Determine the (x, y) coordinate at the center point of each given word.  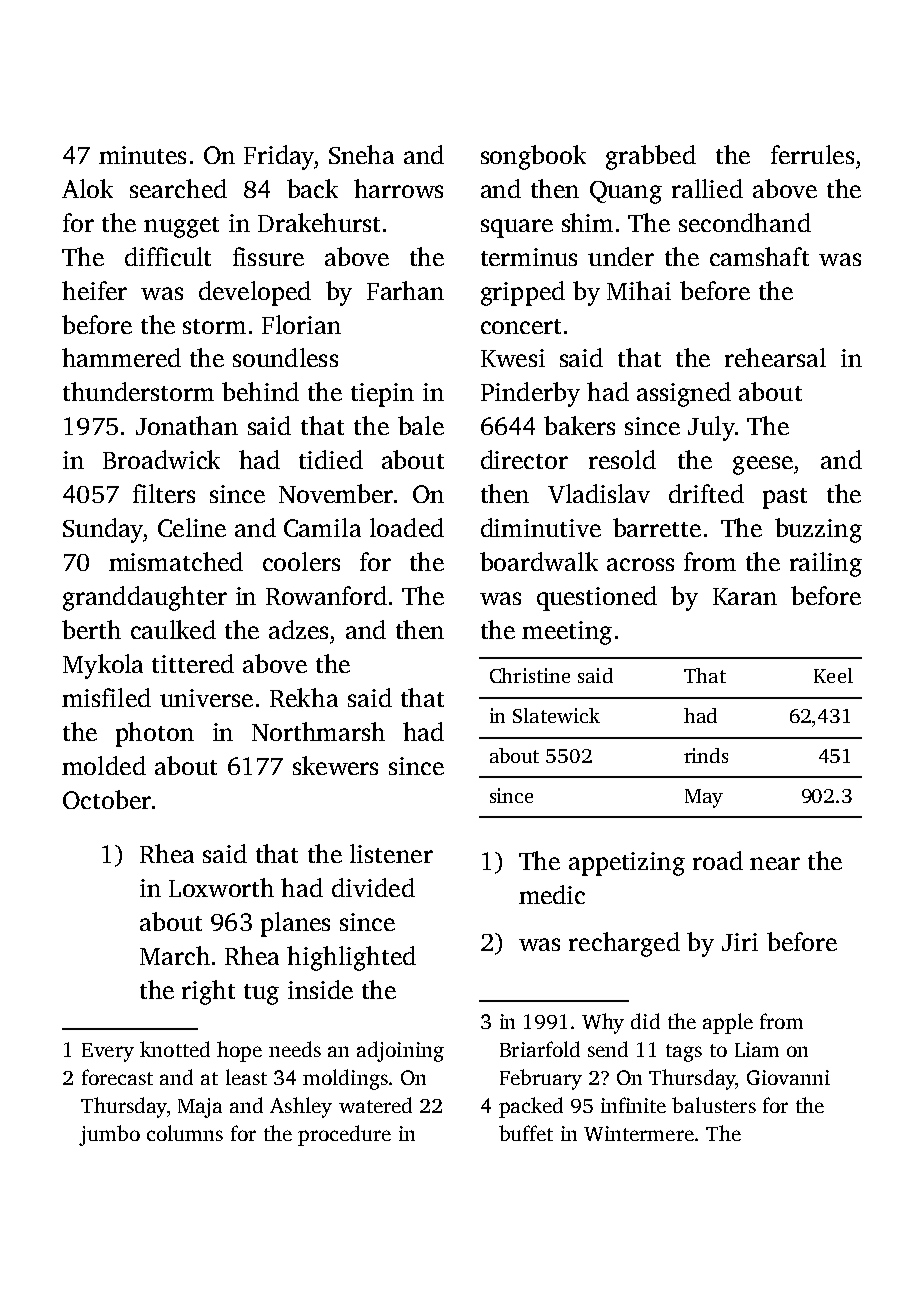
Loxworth (221, 887)
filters (164, 493)
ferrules (812, 154)
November (336, 493)
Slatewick (556, 715)
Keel (833, 675)
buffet (526, 1133)
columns (185, 1133)
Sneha (361, 154)
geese (763, 465)
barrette (657, 527)
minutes (142, 155)
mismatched (176, 561)
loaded (407, 527)
